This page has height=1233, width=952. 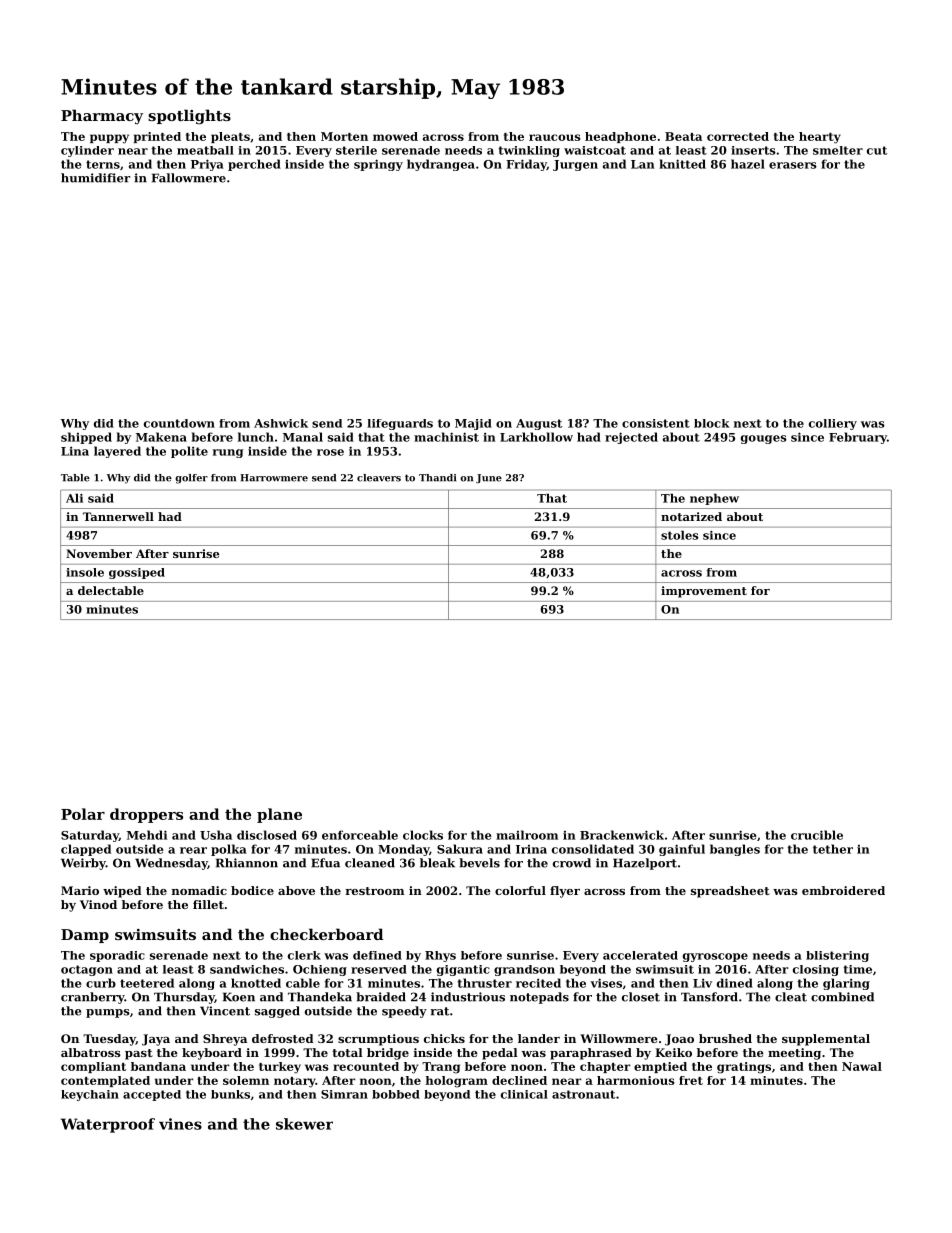 I want to click on nephew, so click(x=714, y=499).
